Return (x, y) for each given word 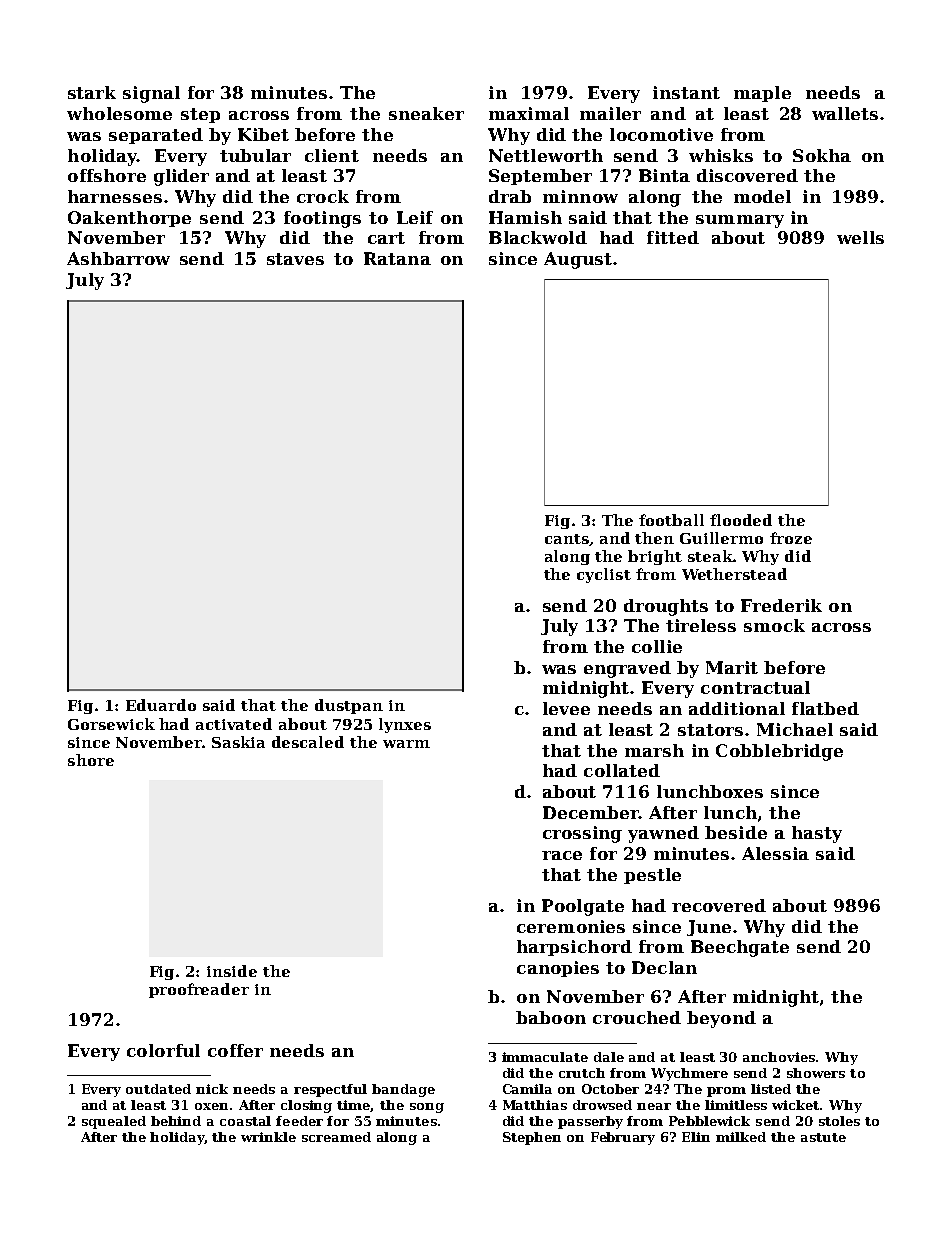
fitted (673, 237)
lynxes (405, 725)
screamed (336, 1137)
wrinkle (268, 1137)
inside (232, 971)
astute (823, 1137)
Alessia (775, 853)
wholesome (119, 113)
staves (295, 259)
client (332, 155)
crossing (582, 834)
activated (234, 724)
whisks (721, 155)
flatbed (825, 708)
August (578, 260)
